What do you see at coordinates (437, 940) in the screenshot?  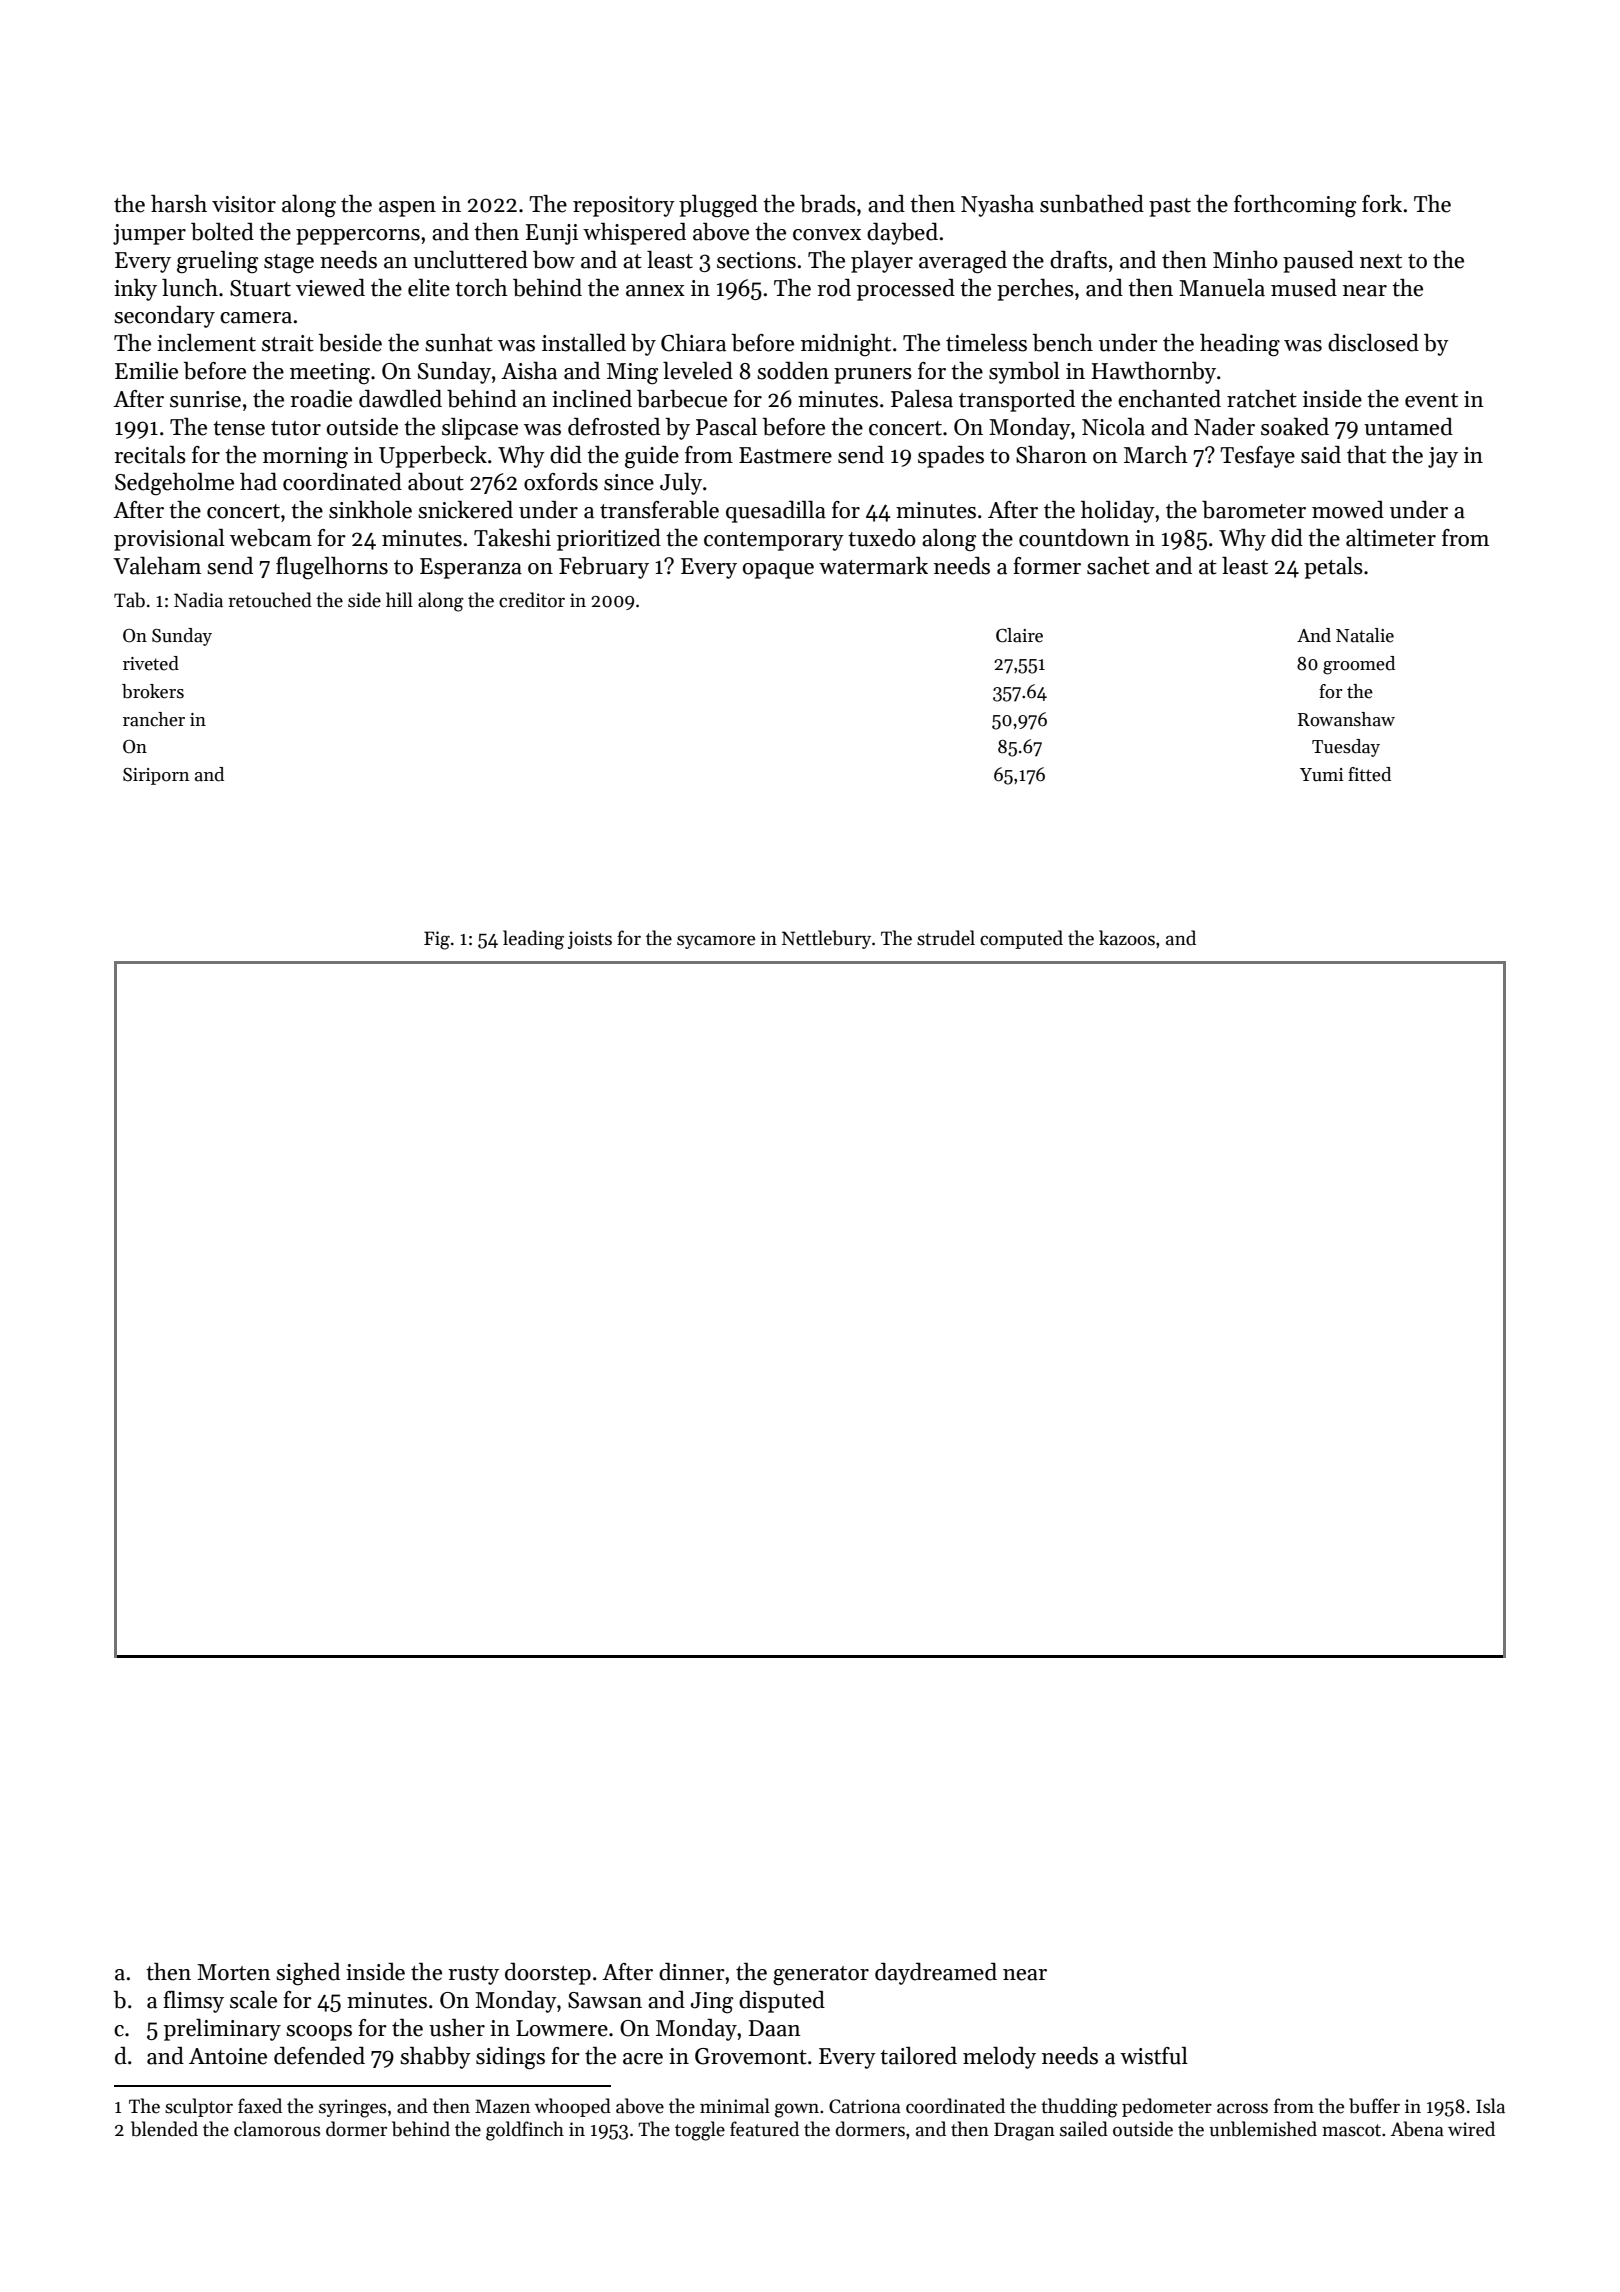 I see `Fig` at bounding box center [437, 940].
